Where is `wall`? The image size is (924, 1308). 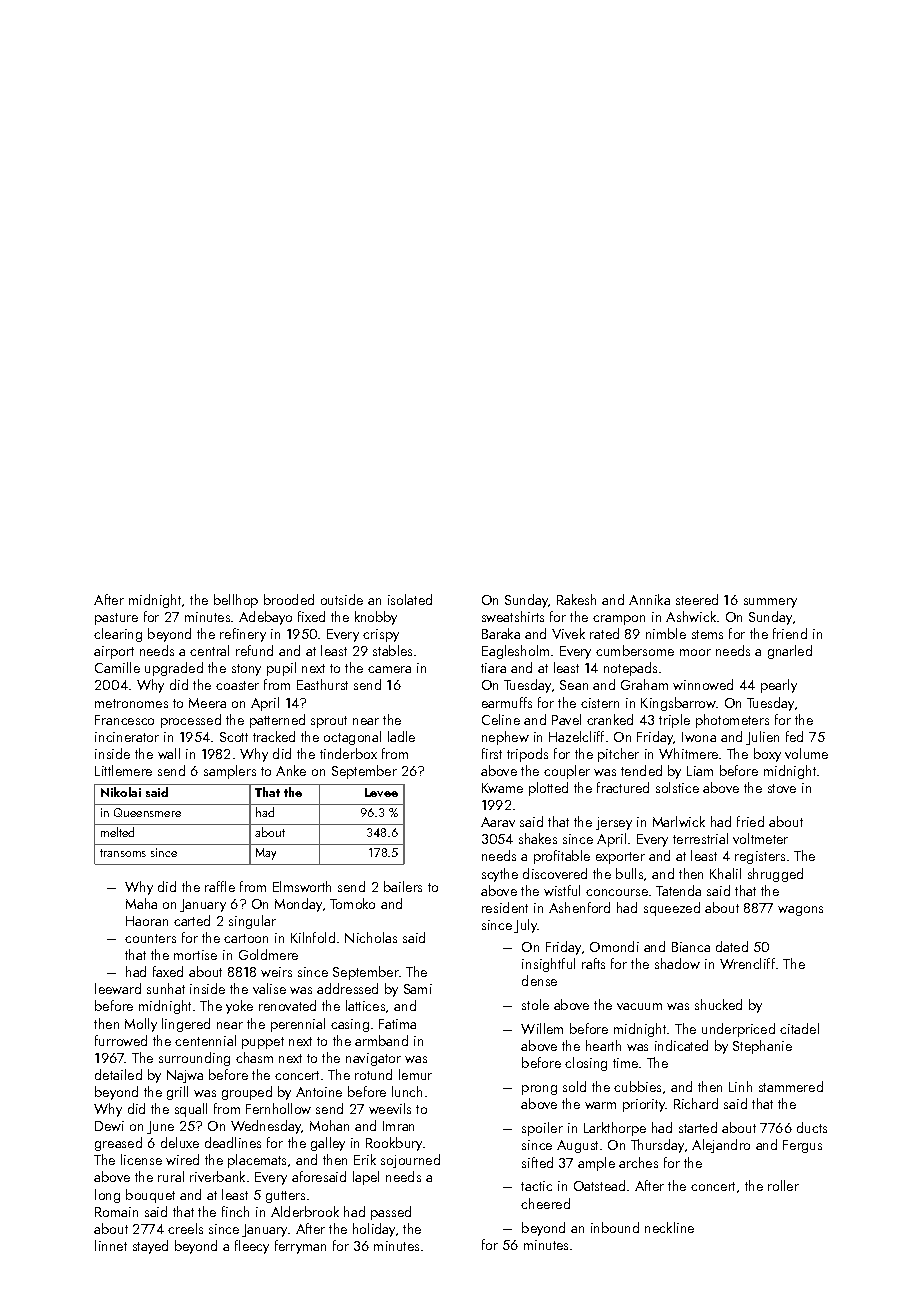
wall is located at coordinates (169, 753).
